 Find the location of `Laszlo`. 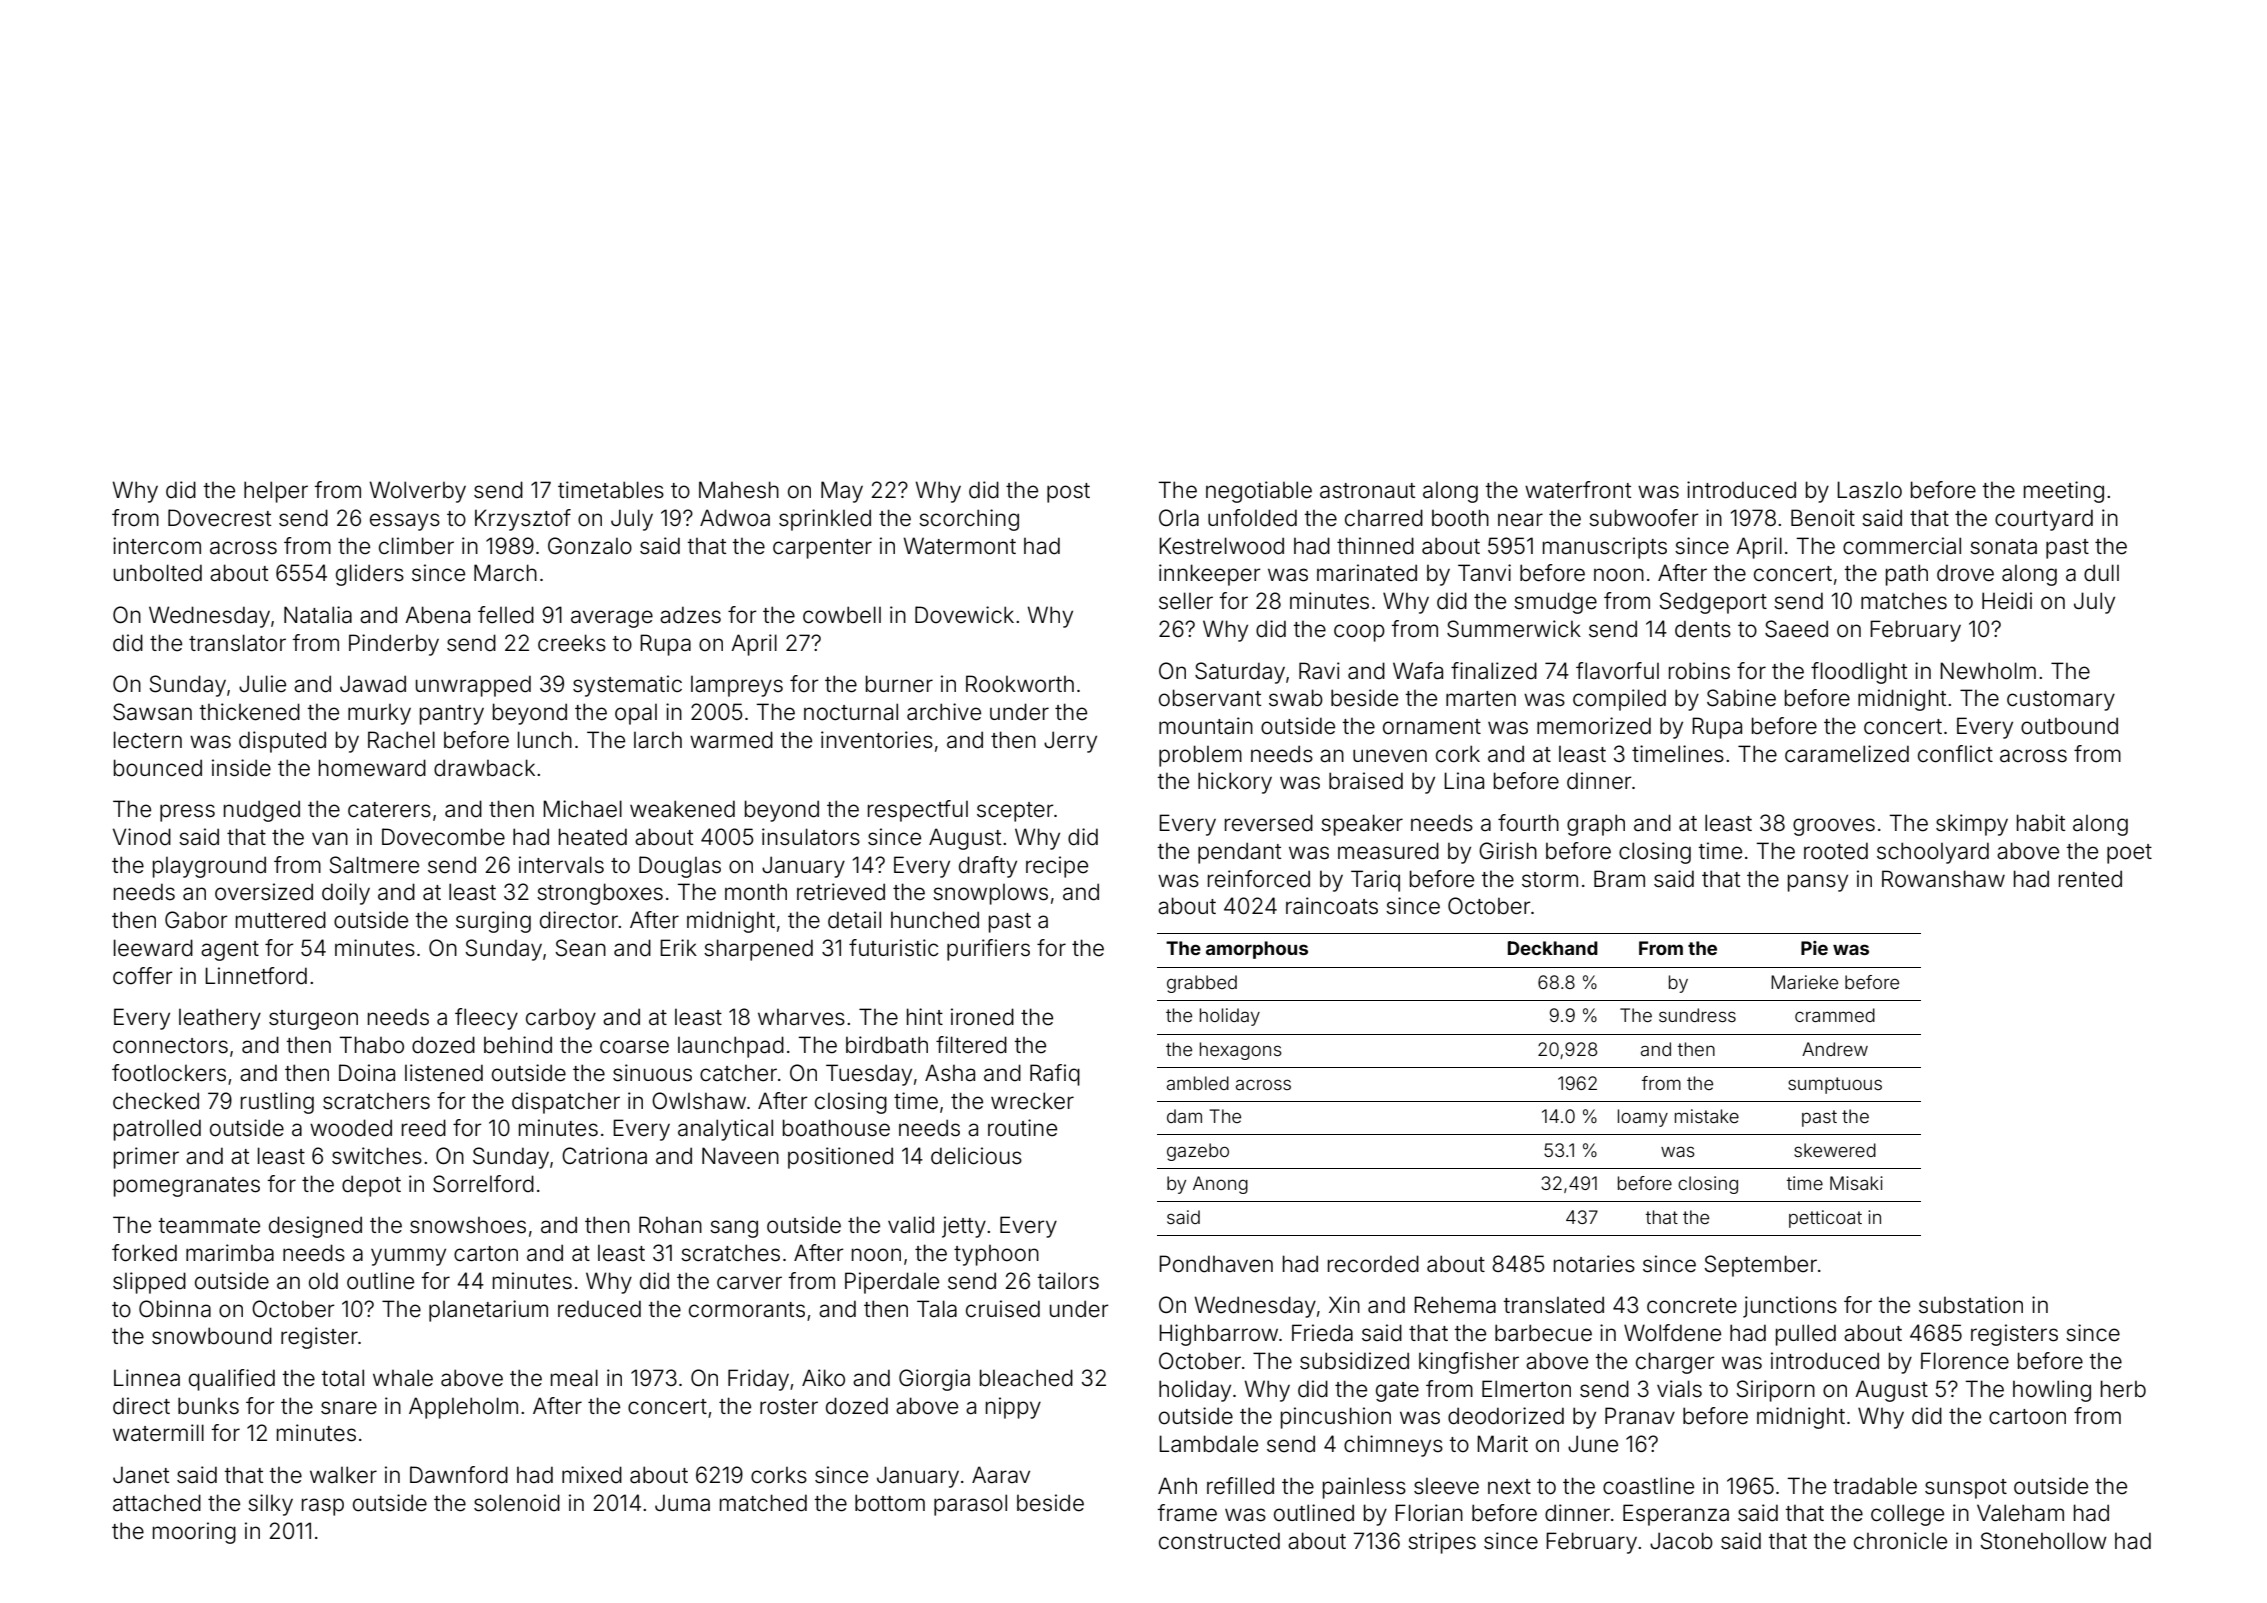

Laszlo is located at coordinates (1869, 490).
